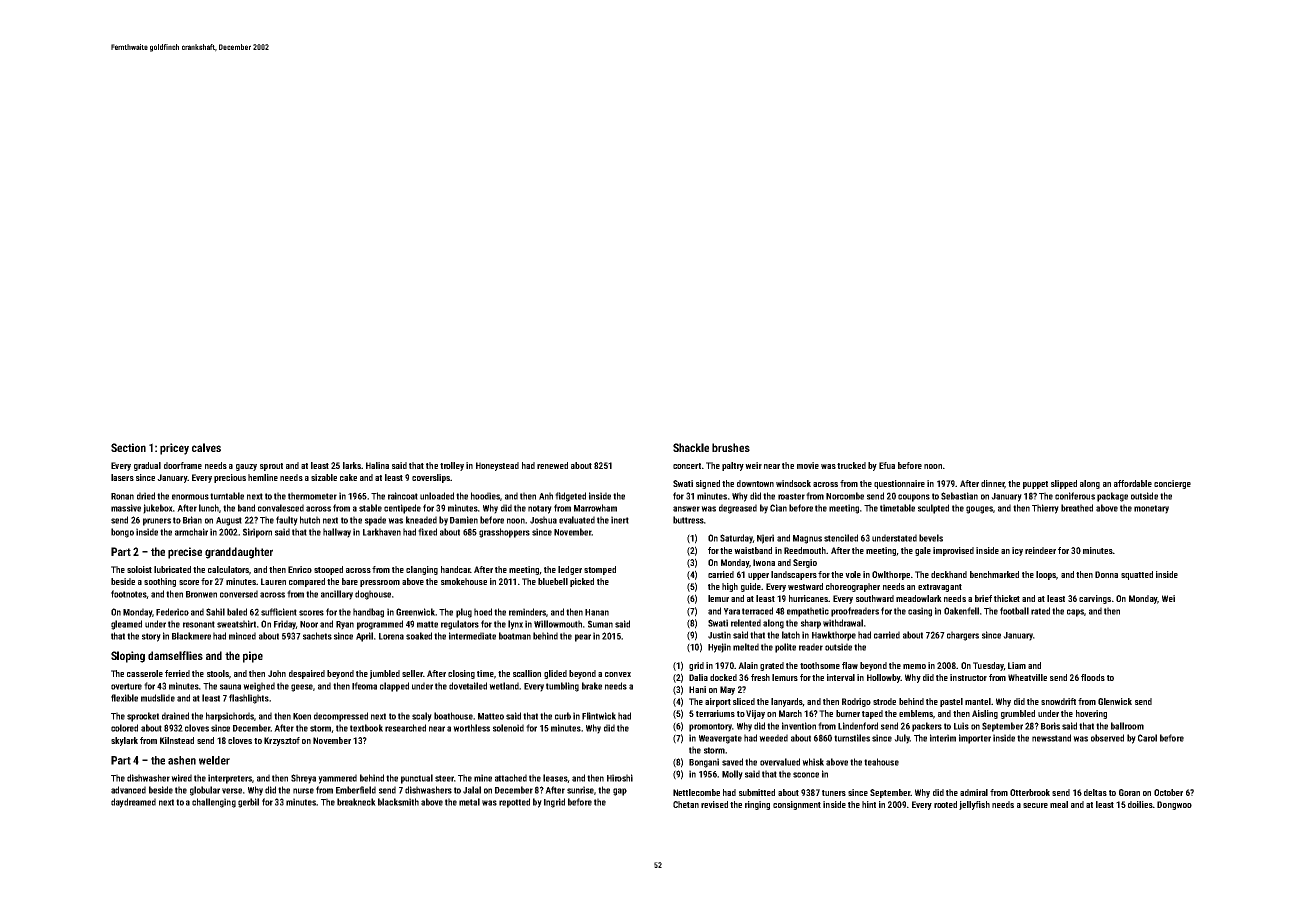  Describe the element at coordinates (691, 447) in the screenshot. I see `Shackle` at that location.
